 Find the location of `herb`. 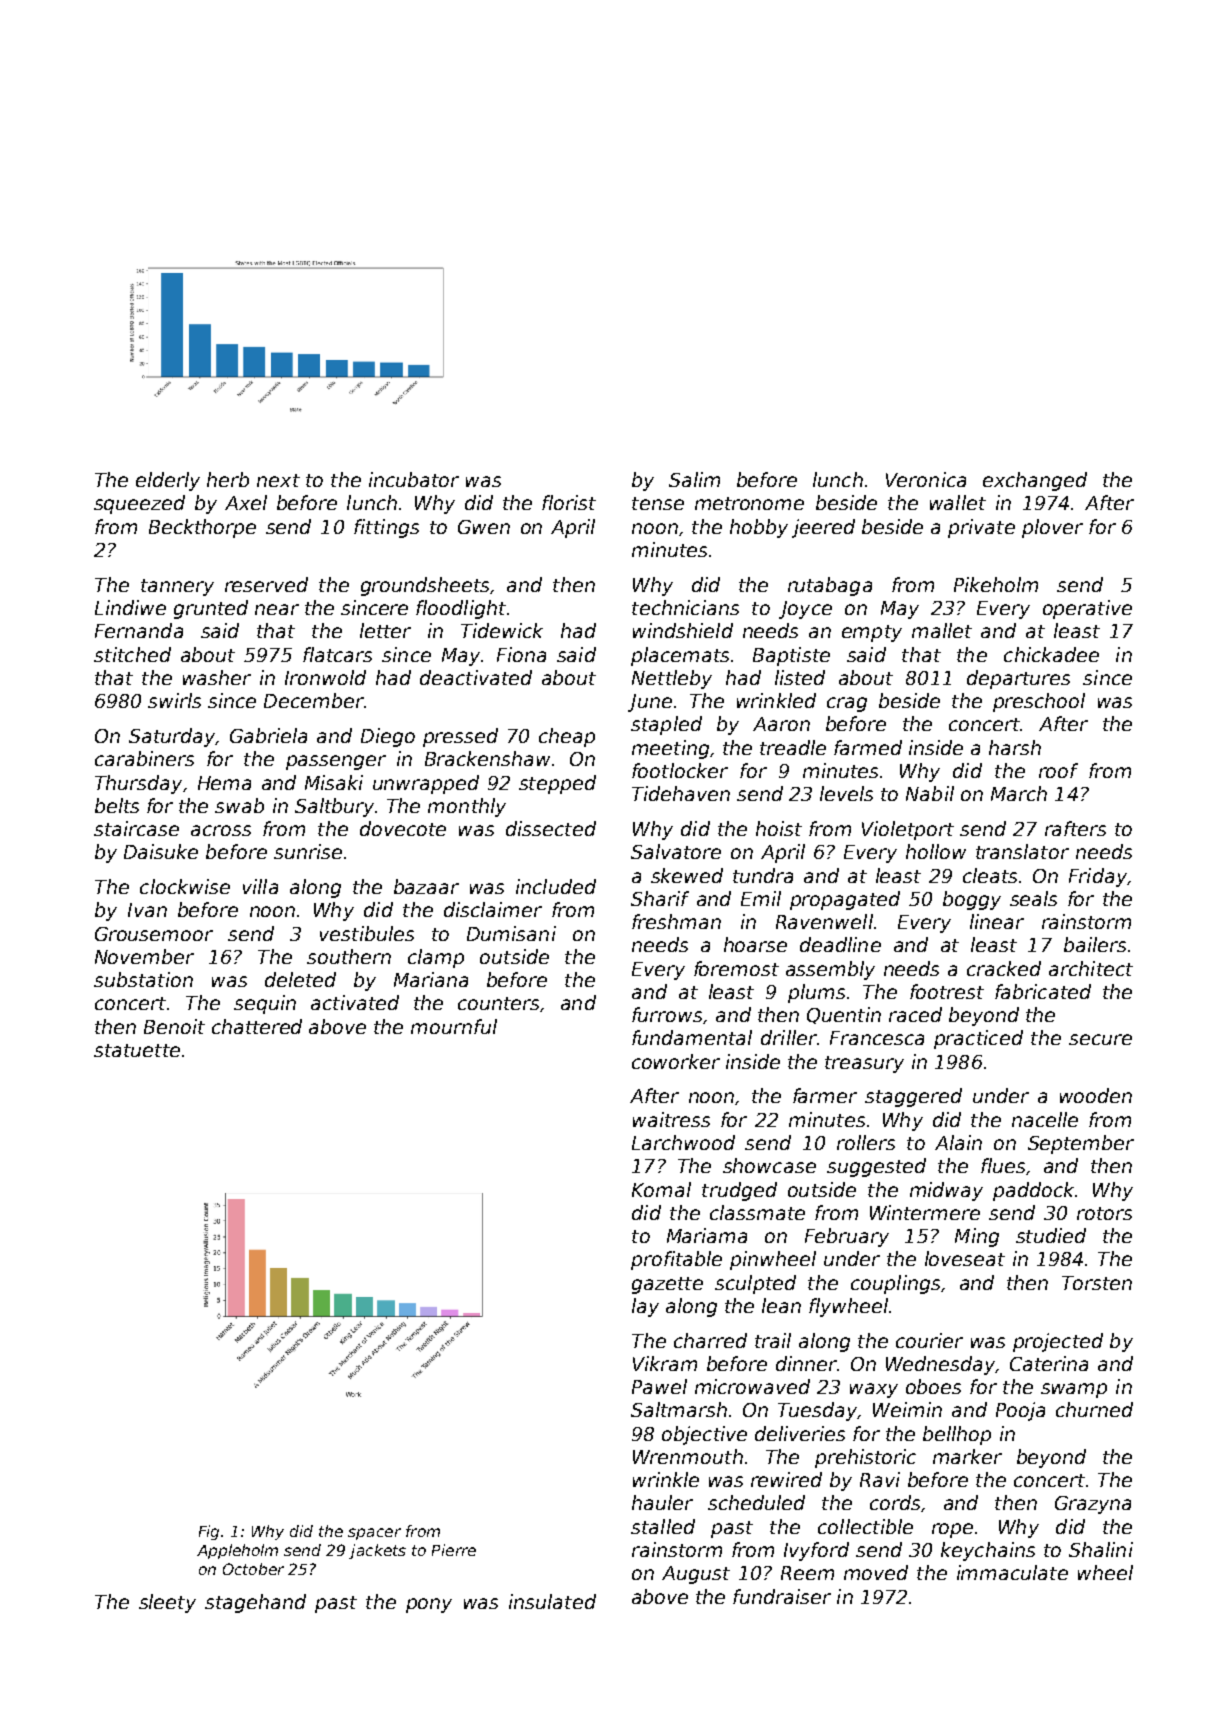

herb is located at coordinates (228, 479).
